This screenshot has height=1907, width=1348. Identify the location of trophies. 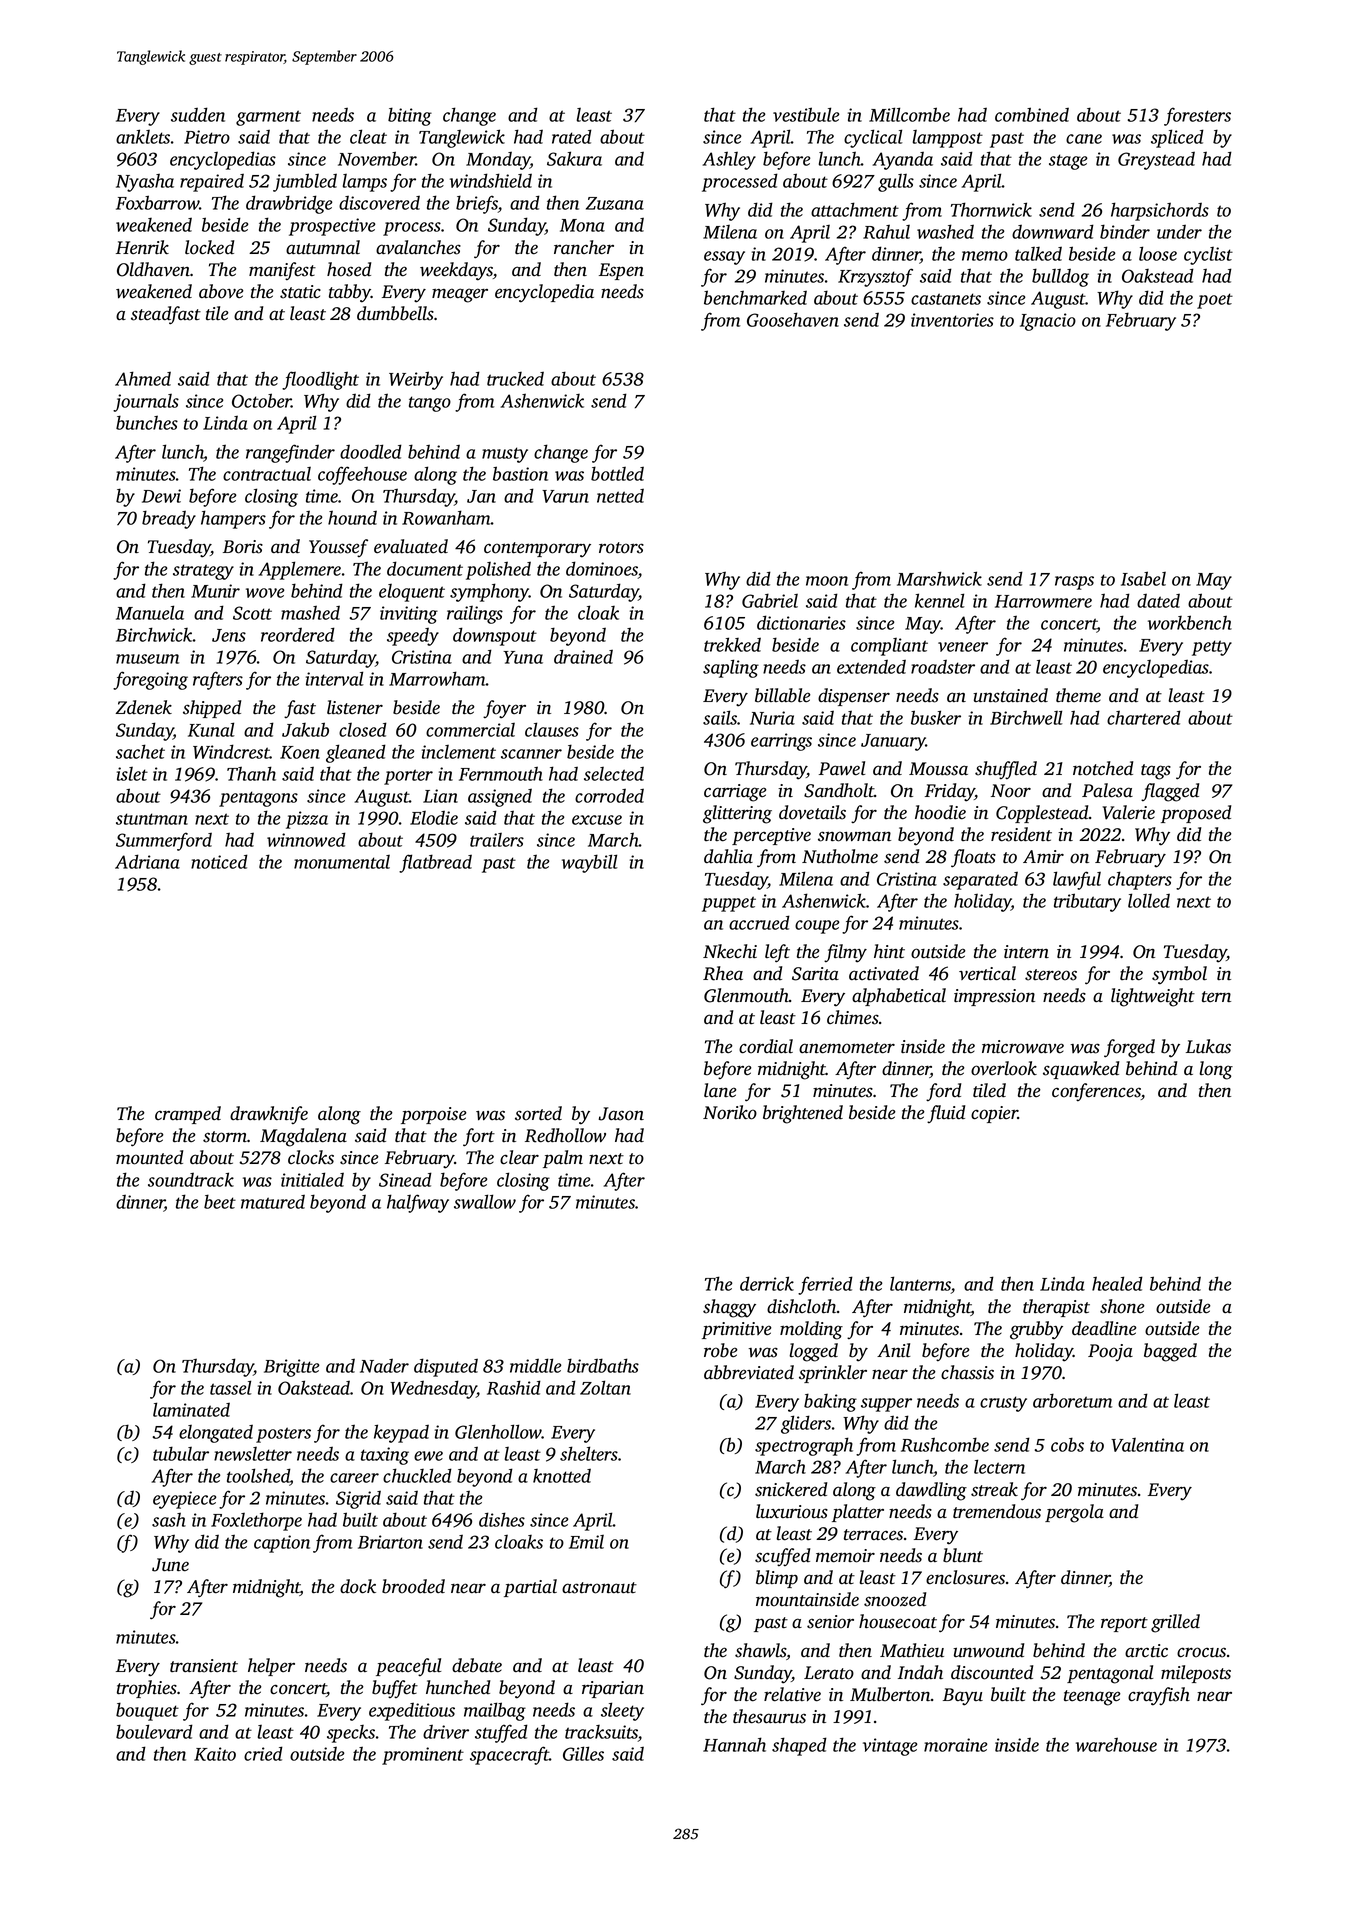
(147, 1689).
